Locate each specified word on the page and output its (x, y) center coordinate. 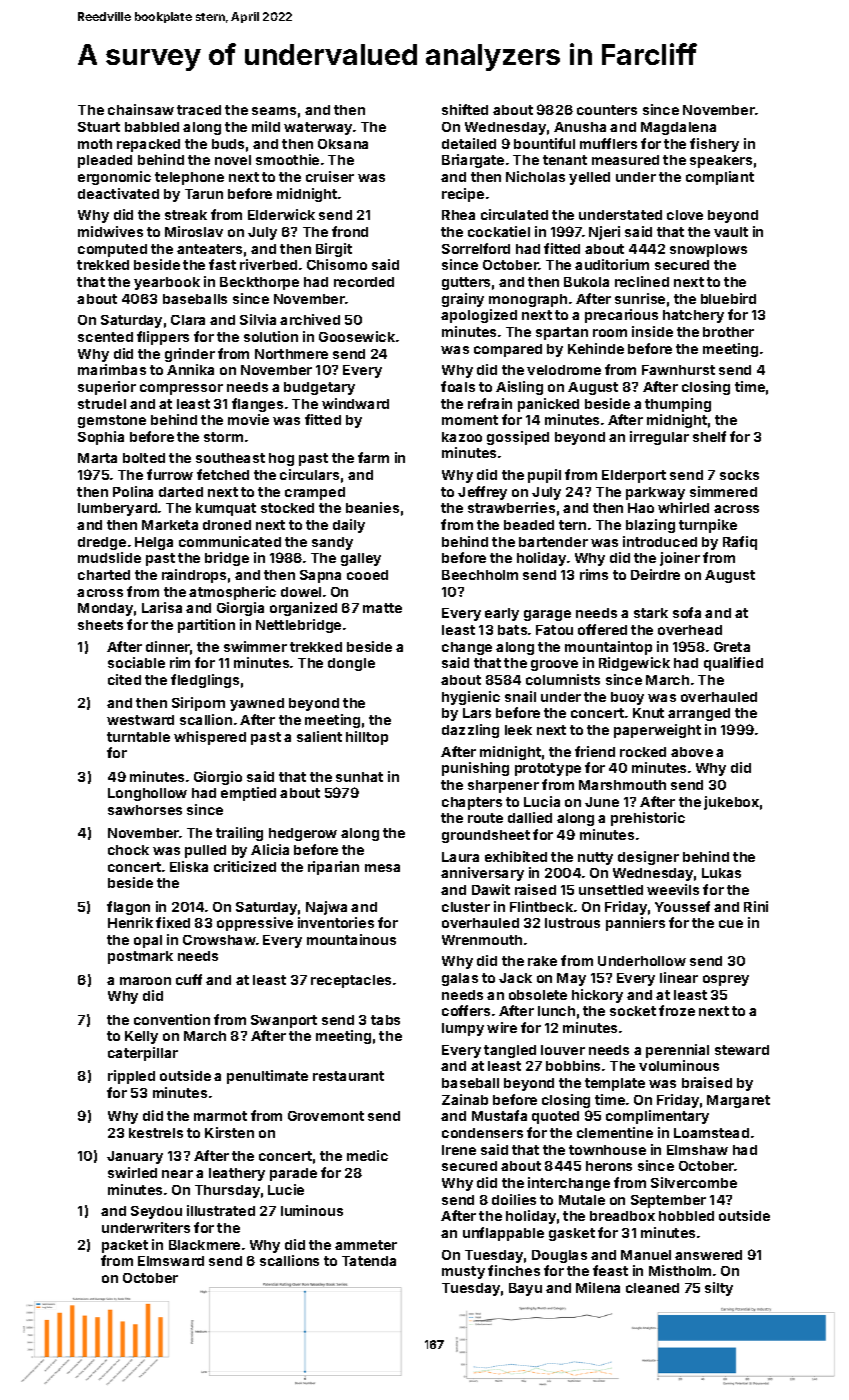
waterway (318, 128)
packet (125, 1246)
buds (228, 144)
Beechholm (480, 575)
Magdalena (678, 128)
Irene (459, 1150)
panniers (635, 924)
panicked (548, 405)
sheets (100, 625)
